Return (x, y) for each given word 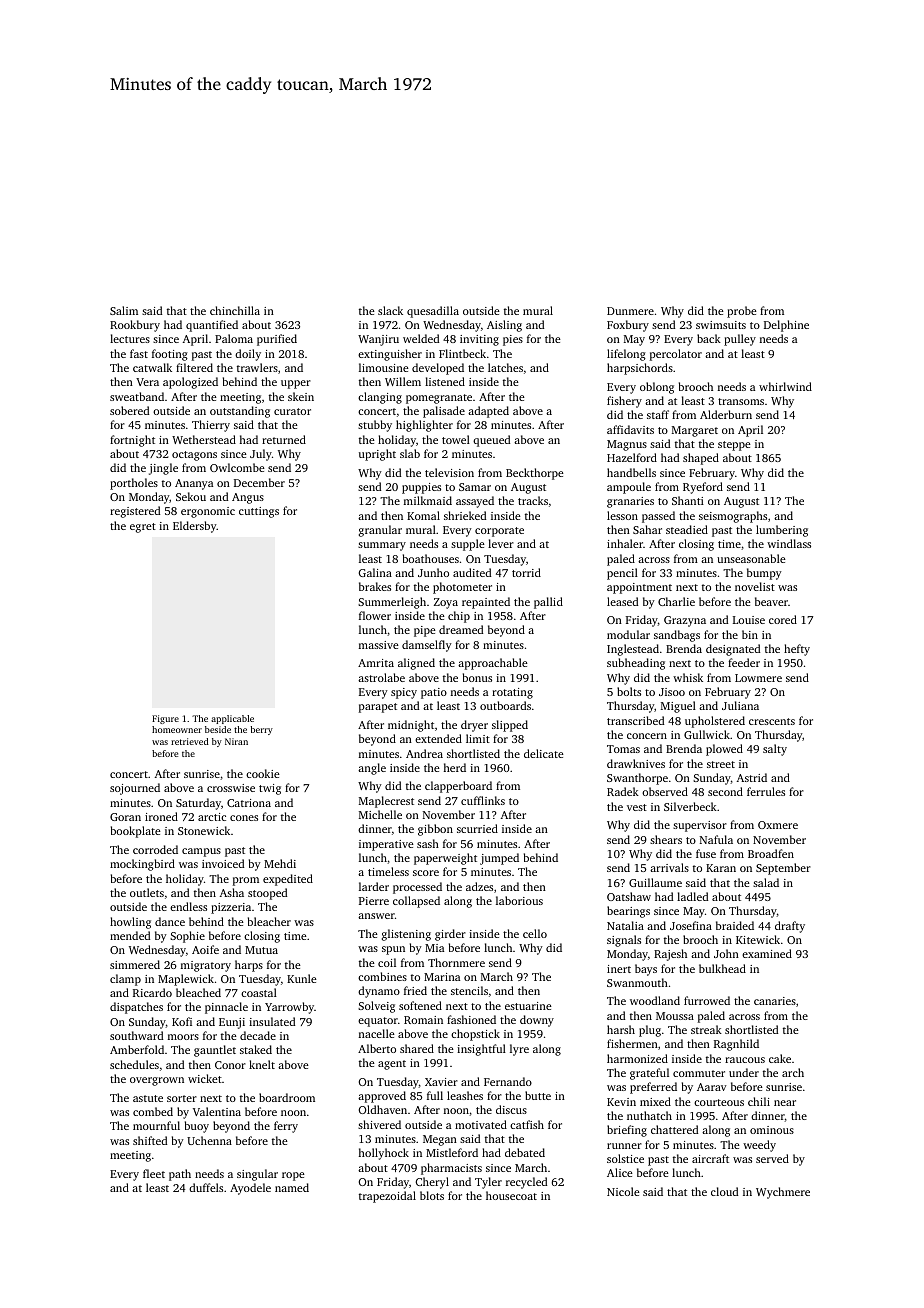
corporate (499, 532)
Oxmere (778, 825)
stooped (267, 894)
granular (380, 531)
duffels (206, 1187)
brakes (375, 586)
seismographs (733, 517)
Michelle (380, 814)
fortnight (132, 441)
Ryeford (703, 488)
